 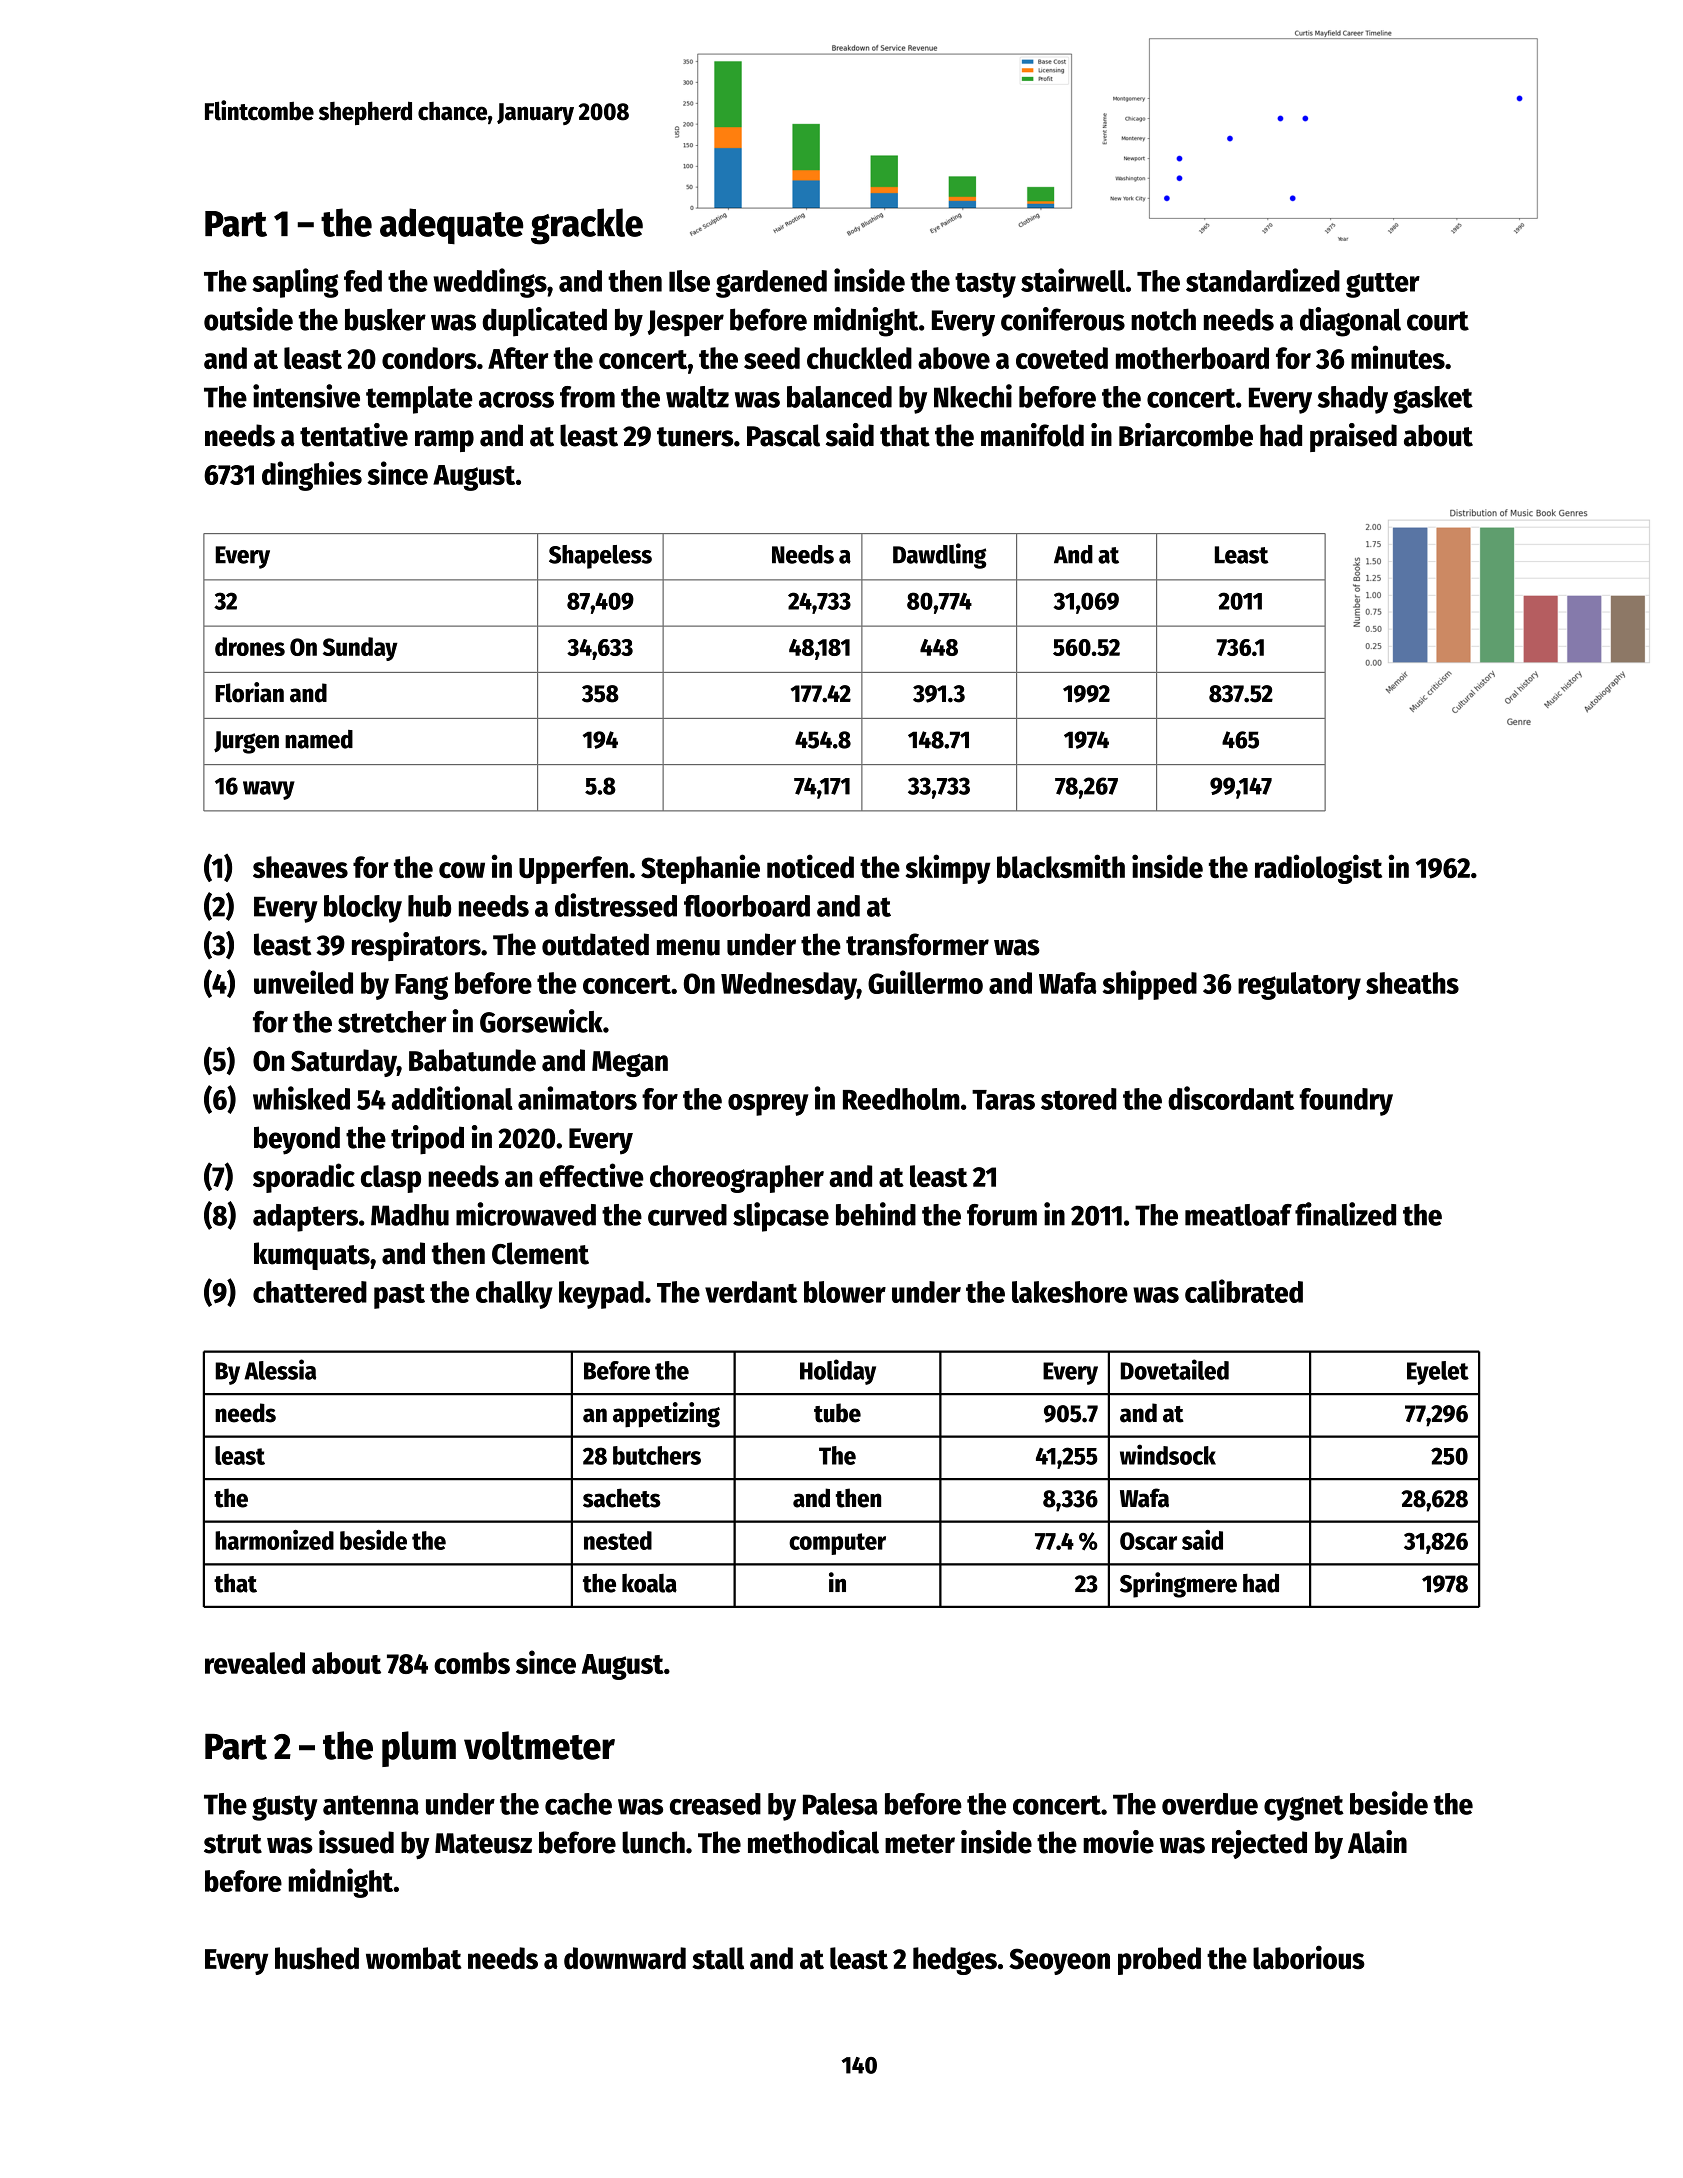 I want to click on busker, so click(x=385, y=319).
